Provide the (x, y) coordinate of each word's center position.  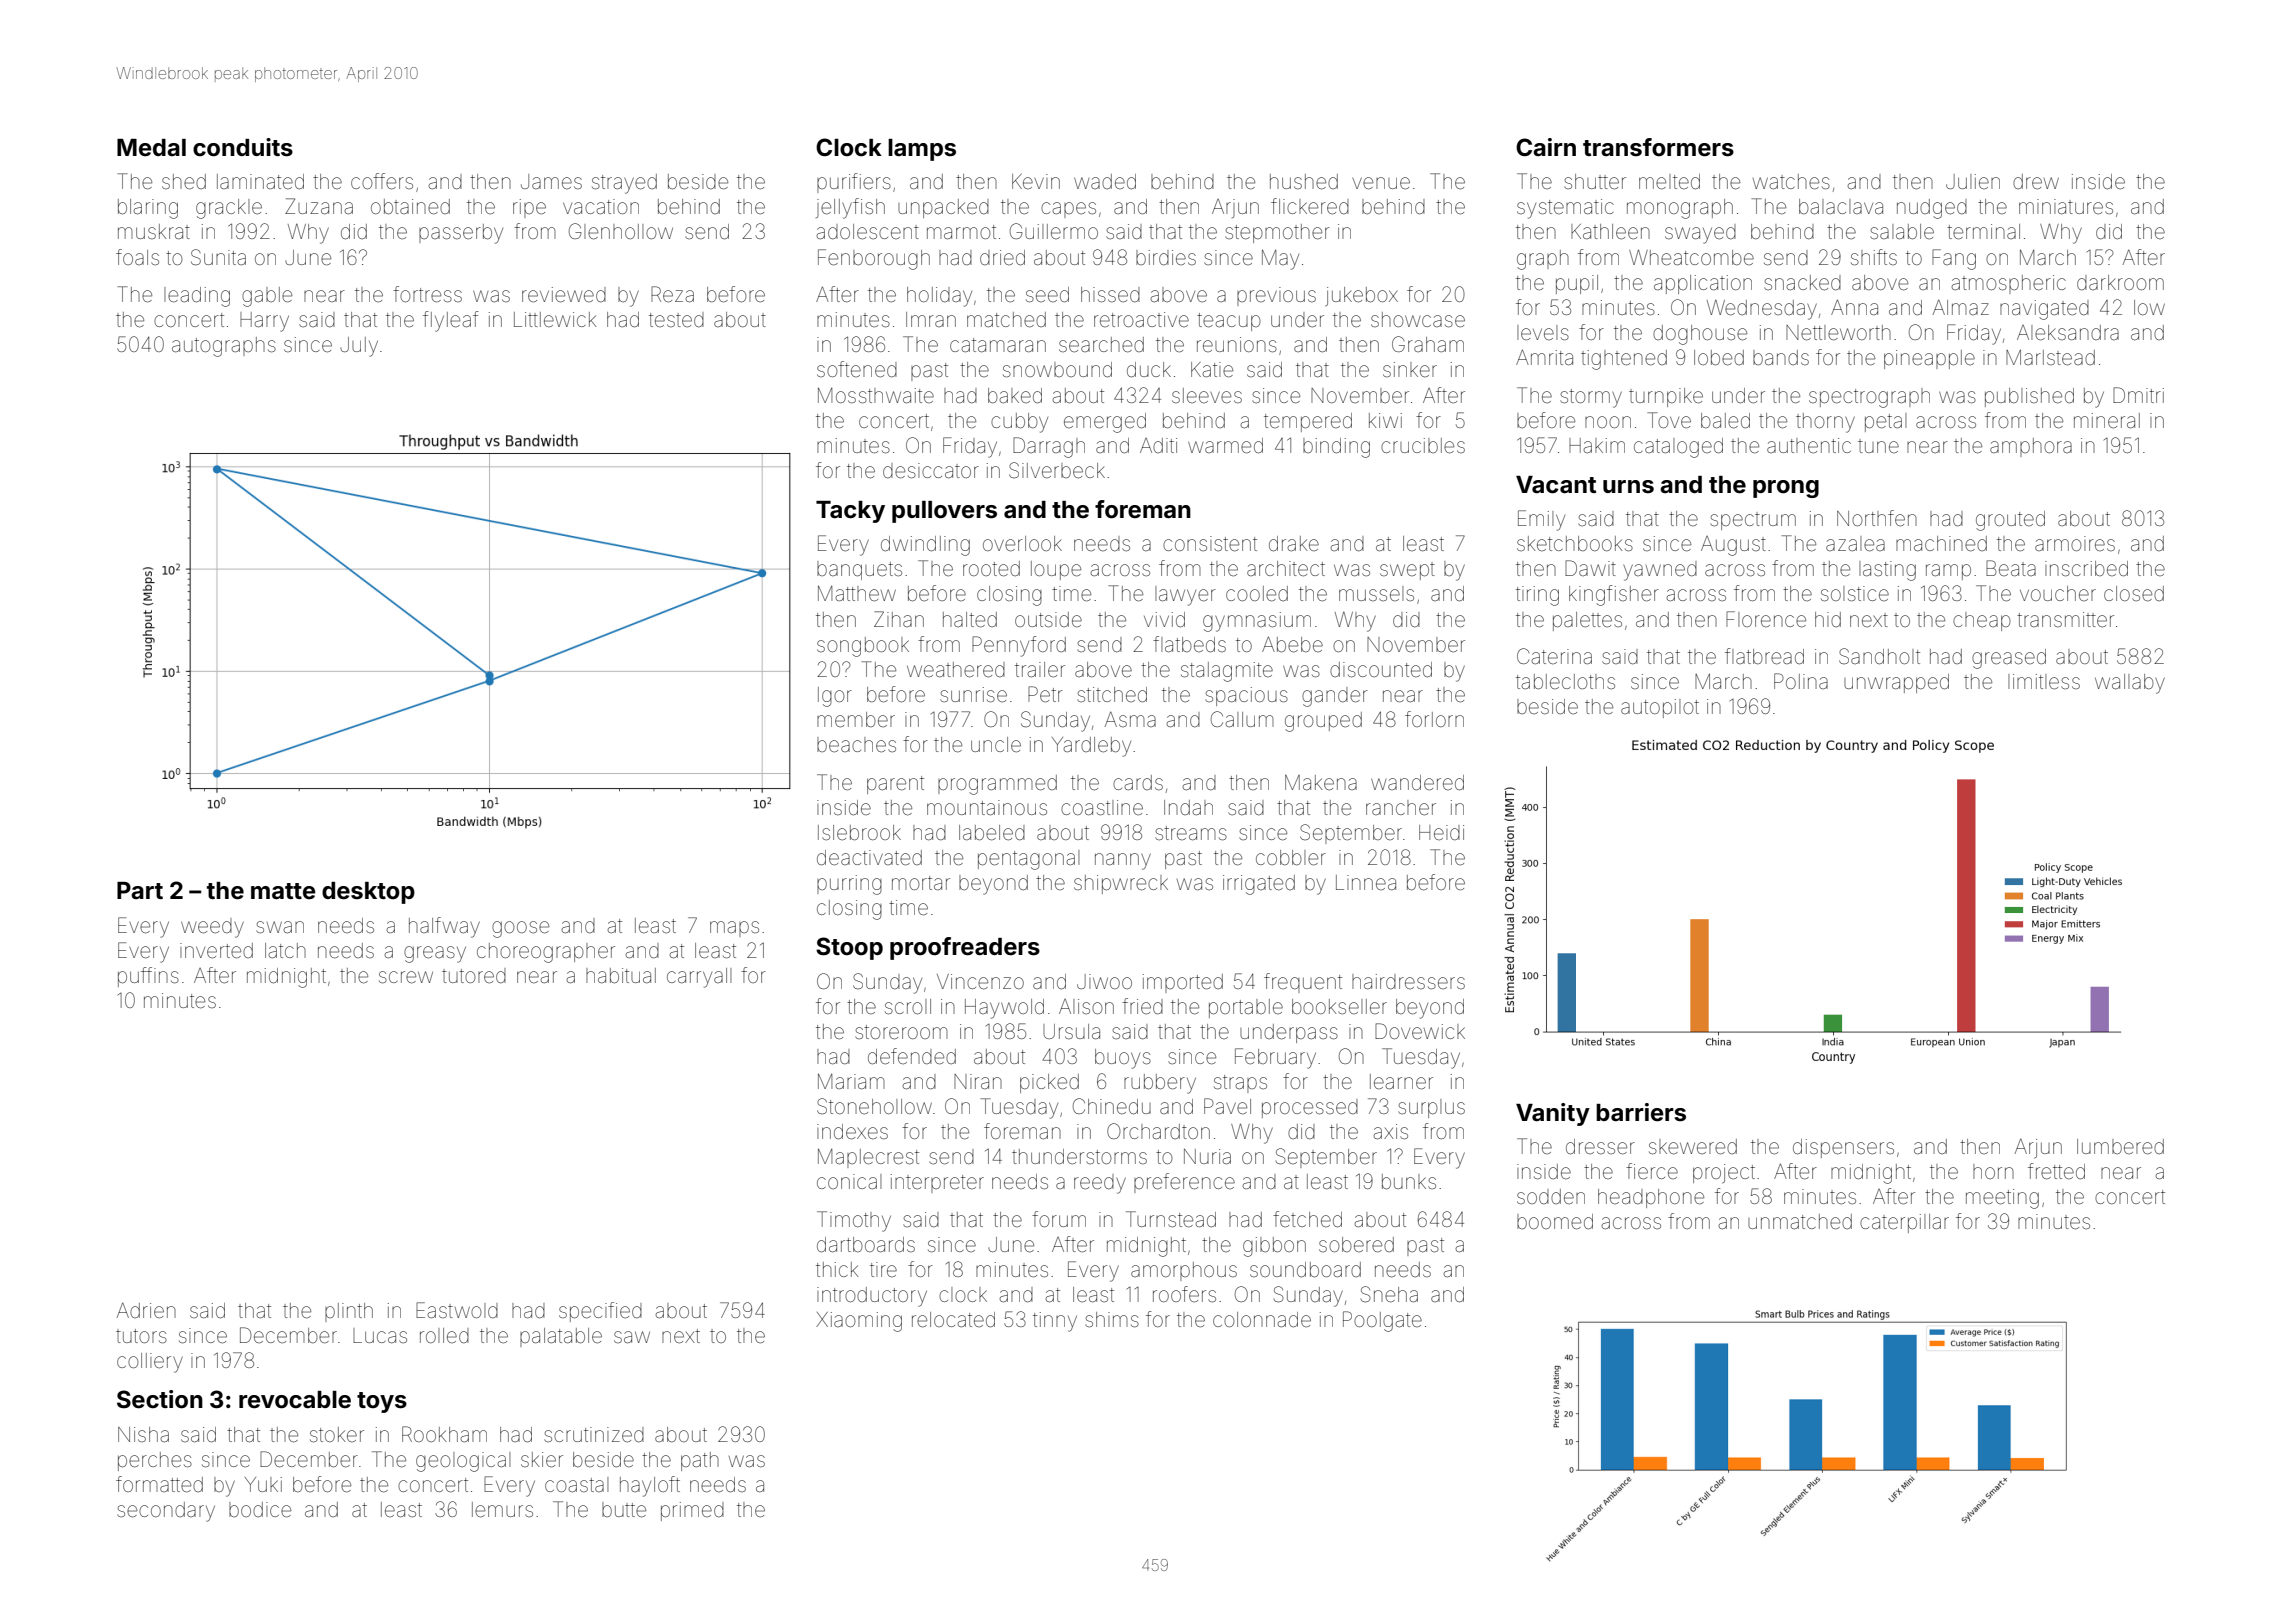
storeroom (901, 1032)
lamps (922, 150)
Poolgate (1382, 1321)
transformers (1658, 147)
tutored (474, 975)
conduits (243, 147)
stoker (337, 1434)
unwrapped (1896, 683)
